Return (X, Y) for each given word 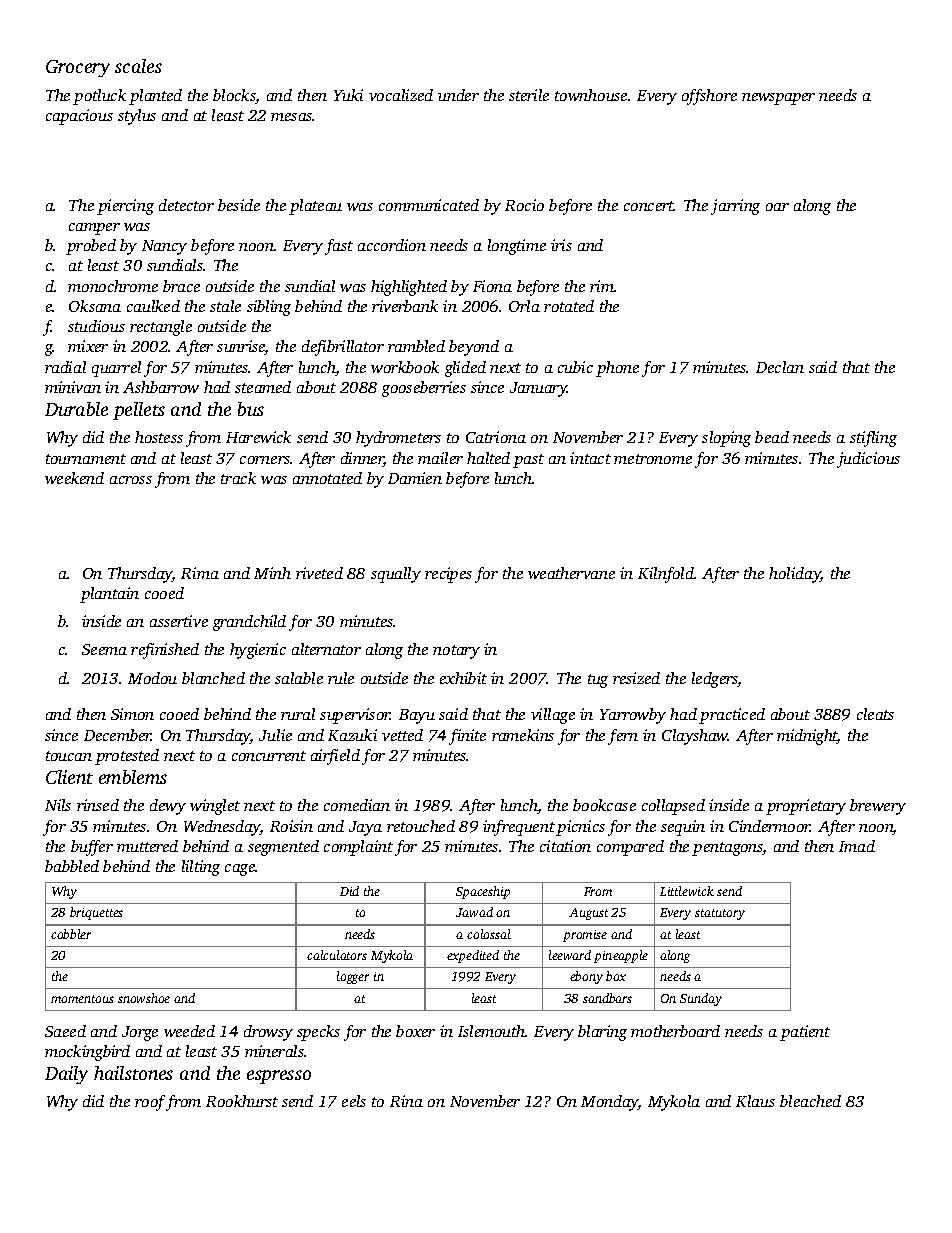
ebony (586, 977)
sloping (726, 439)
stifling (873, 439)
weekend (74, 478)
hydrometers (398, 439)
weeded (189, 1031)
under (458, 95)
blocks (234, 96)
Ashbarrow (161, 387)
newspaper (778, 99)
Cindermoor (770, 826)
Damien (415, 478)
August (588, 914)
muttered (147, 846)
